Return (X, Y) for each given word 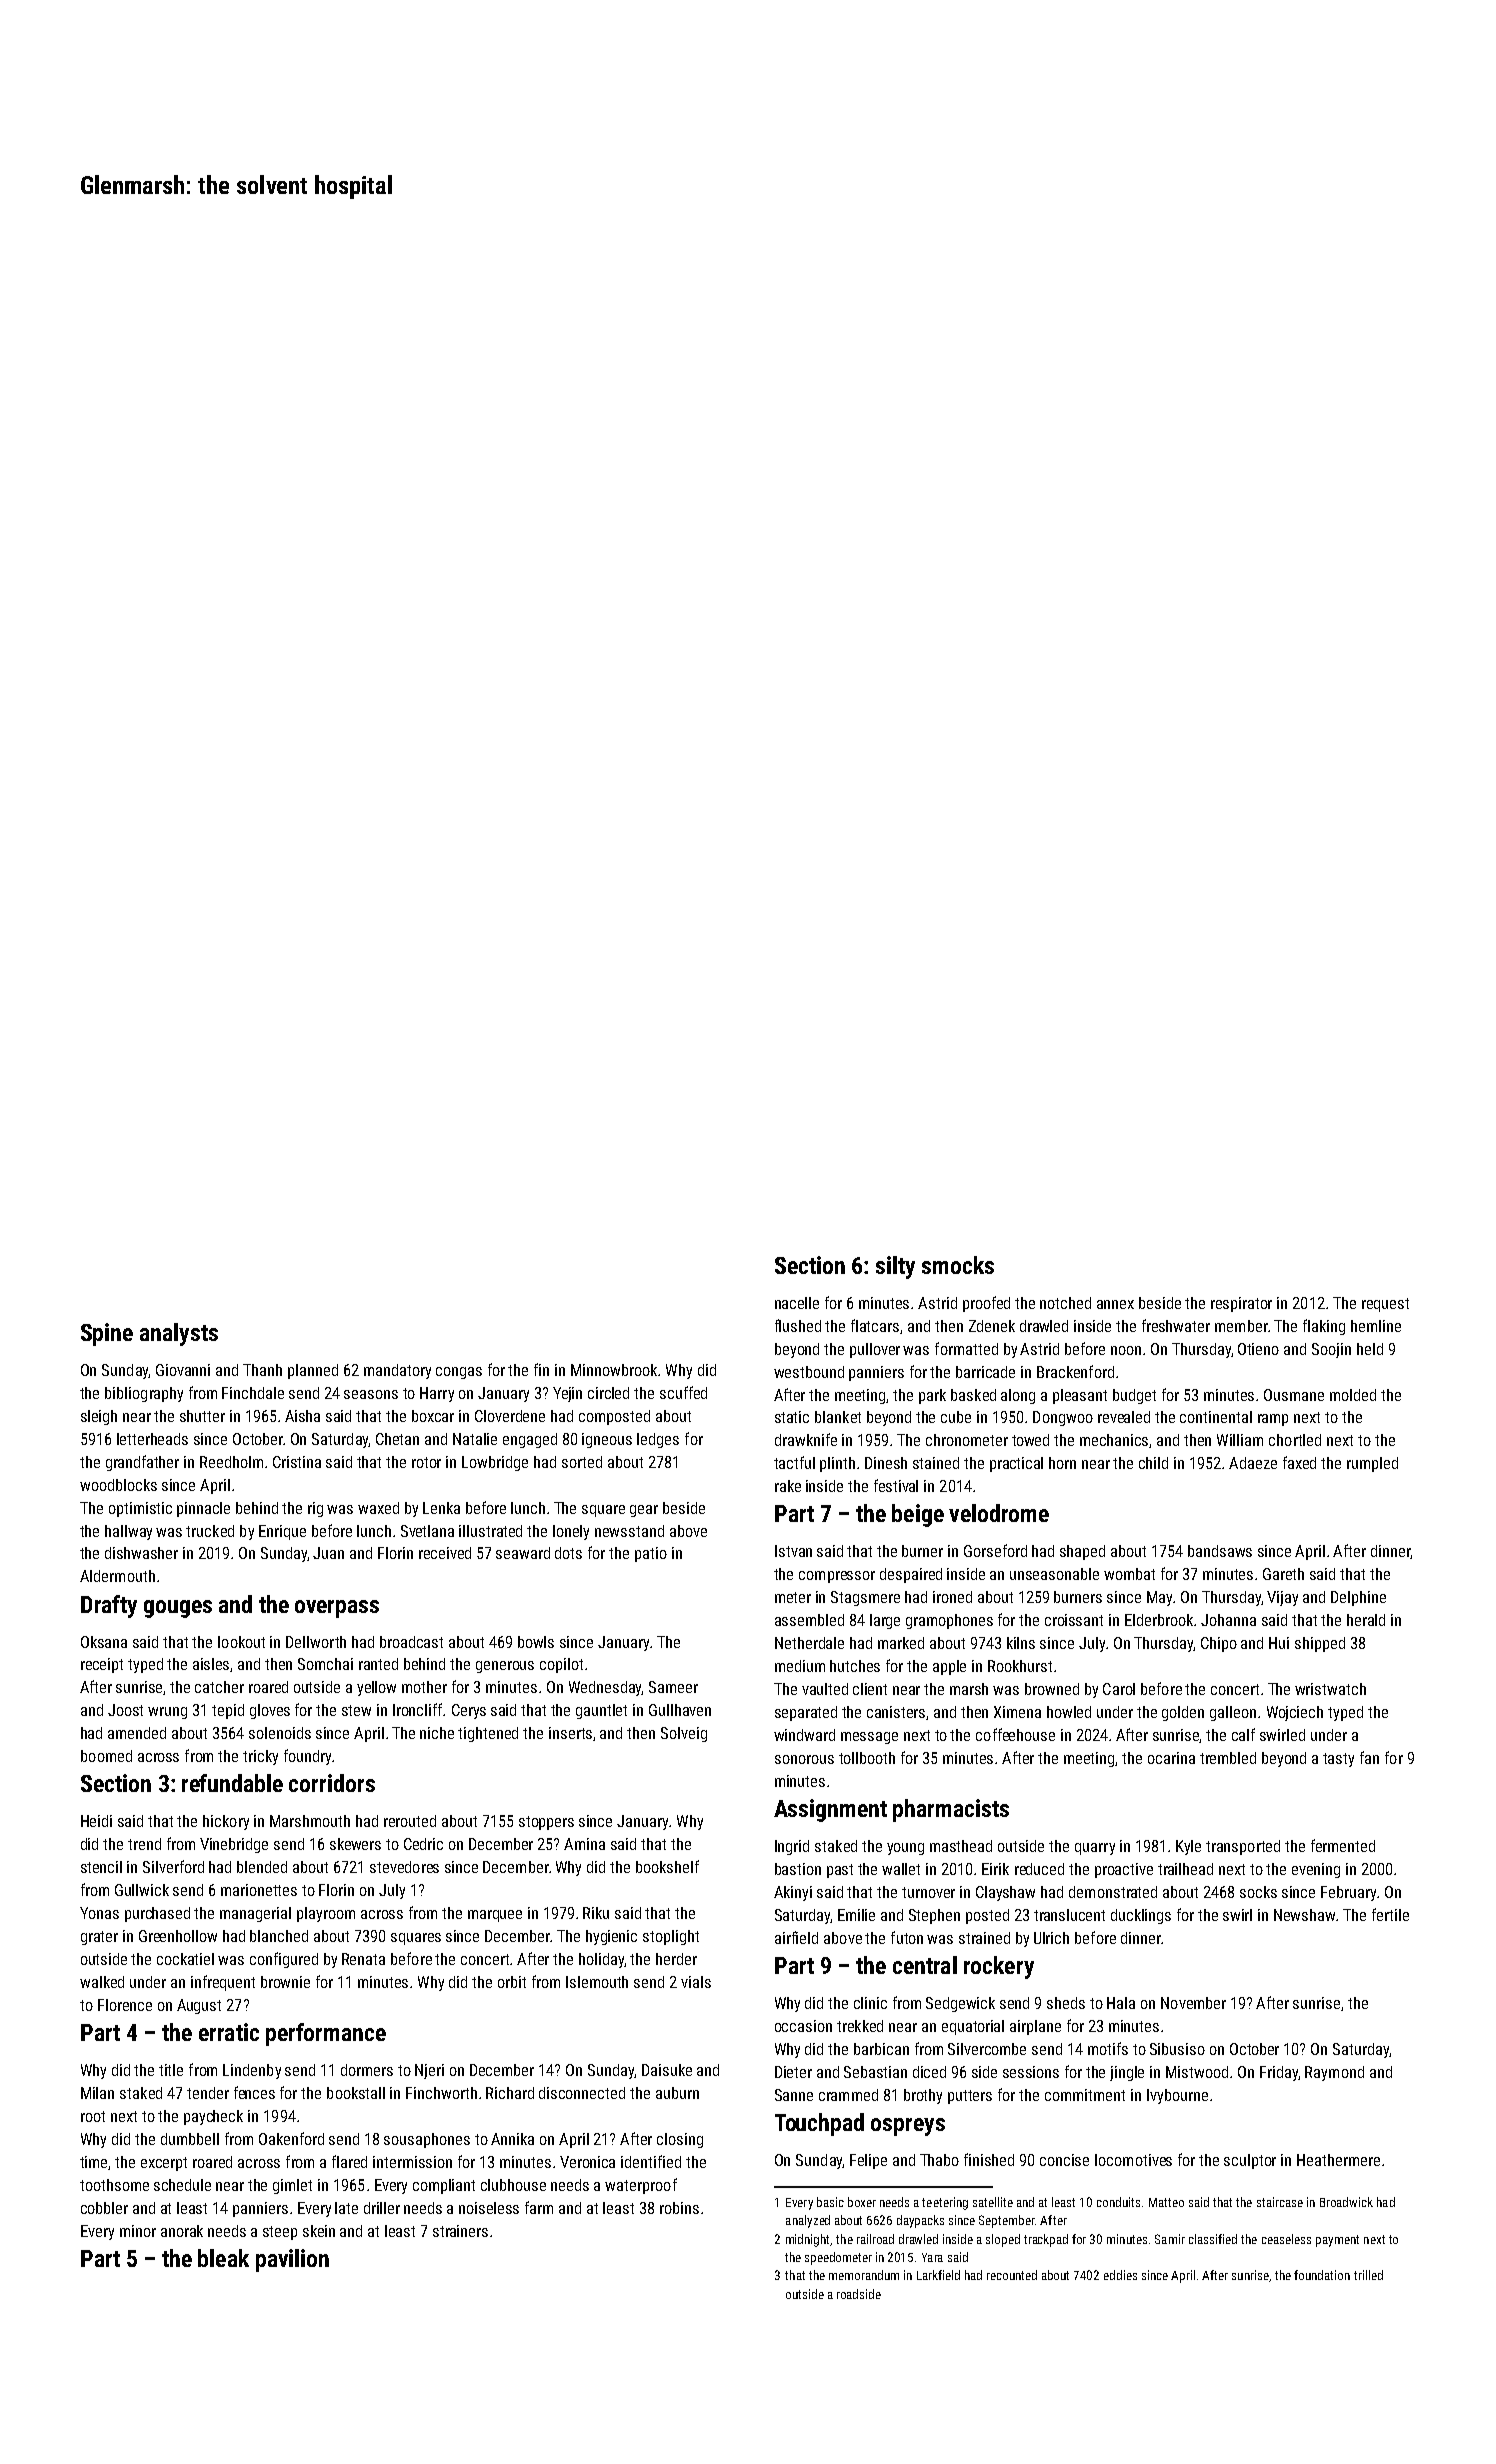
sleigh (99, 1417)
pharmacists (951, 1810)
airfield (796, 1937)
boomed (106, 1756)
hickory (226, 1822)
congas (459, 1373)
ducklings (1141, 1916)
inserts (570, 1733)
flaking (1324, 1327)
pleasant (1080, 1396)
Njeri (429, 2071)
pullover (875, 1350)
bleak (223, 2258)
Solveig (684, 1734)
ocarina (1171, 1758)
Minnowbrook (615, 1370)
